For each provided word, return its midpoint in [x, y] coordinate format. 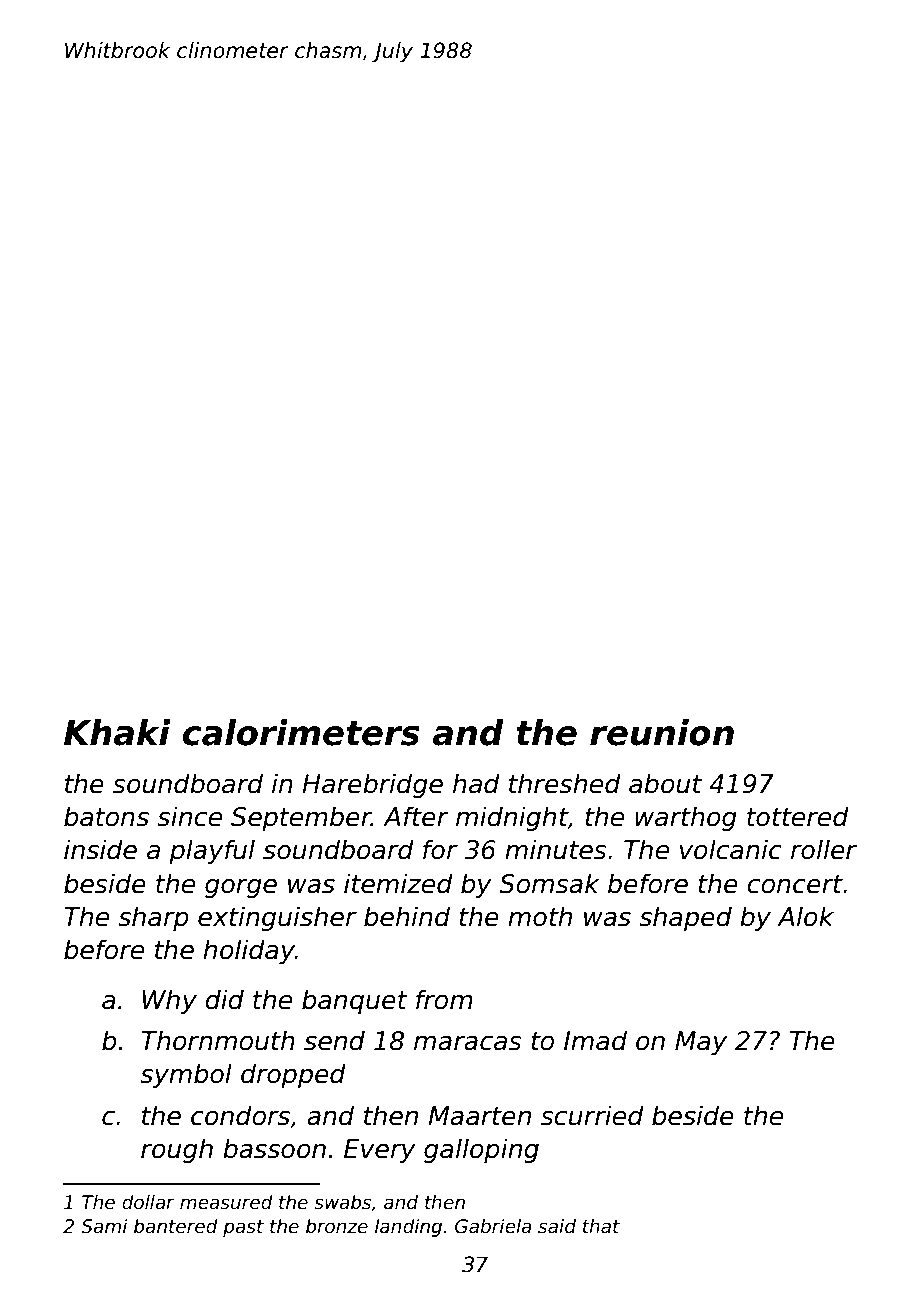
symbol [186, 1075]
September [301, 818]
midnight [512, 818]
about [665, 783]
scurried [592, 1115]
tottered [798, 816]
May [701, 1043]
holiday [249, 951]
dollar [148, 1202]
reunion [662, 732]
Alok [805, 916]
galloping [481, 1150]
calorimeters [301, 732]
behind [407, 916]
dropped [293, 1075]
